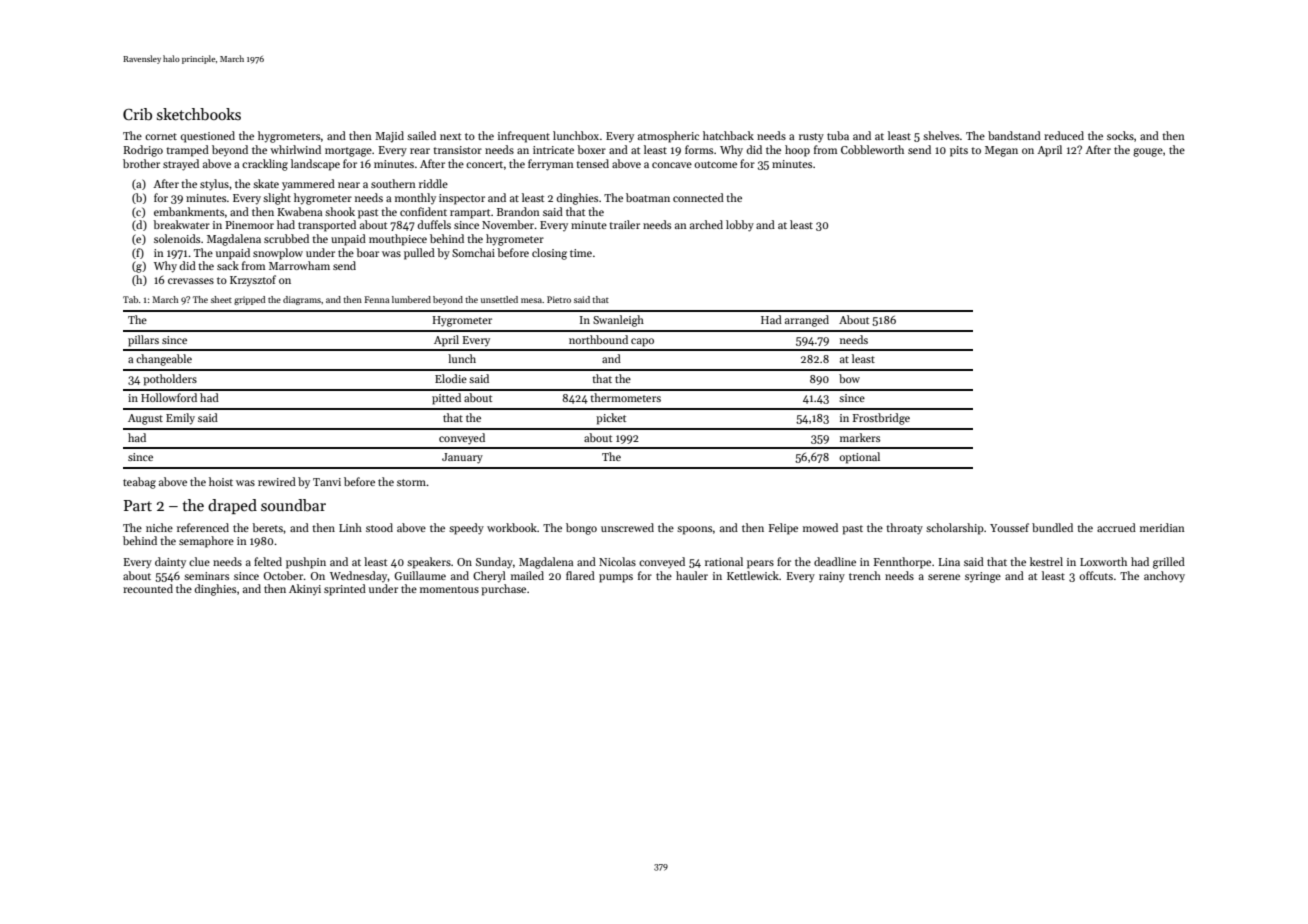 This screenshot has height=924, width=1308. What do you see at coordinates (1148, 152) in the screenshot?
I see `gouge` at bounding box center [1148, 152].
